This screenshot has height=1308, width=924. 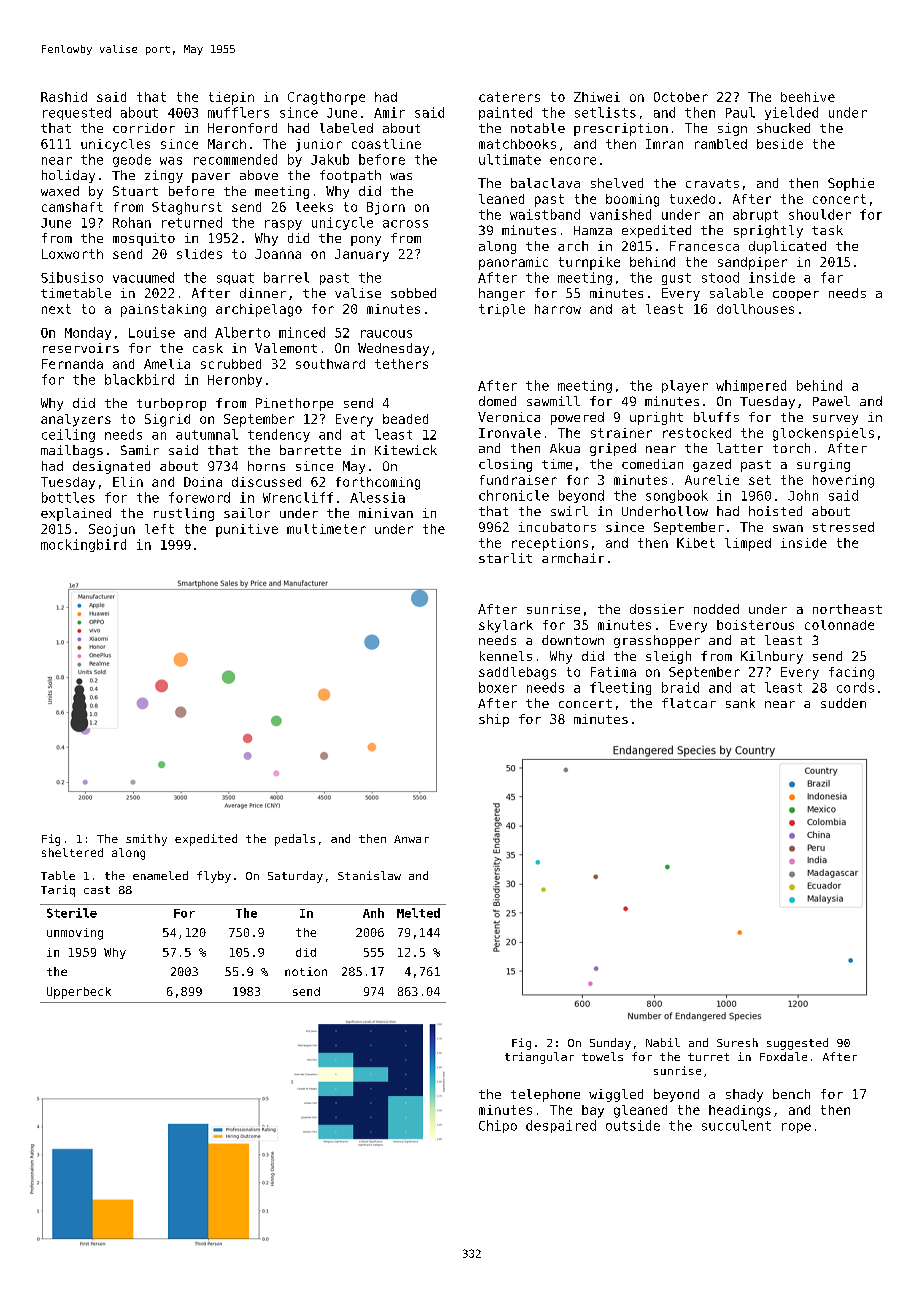 I want to click on notion, so click(x=306, y=971).
